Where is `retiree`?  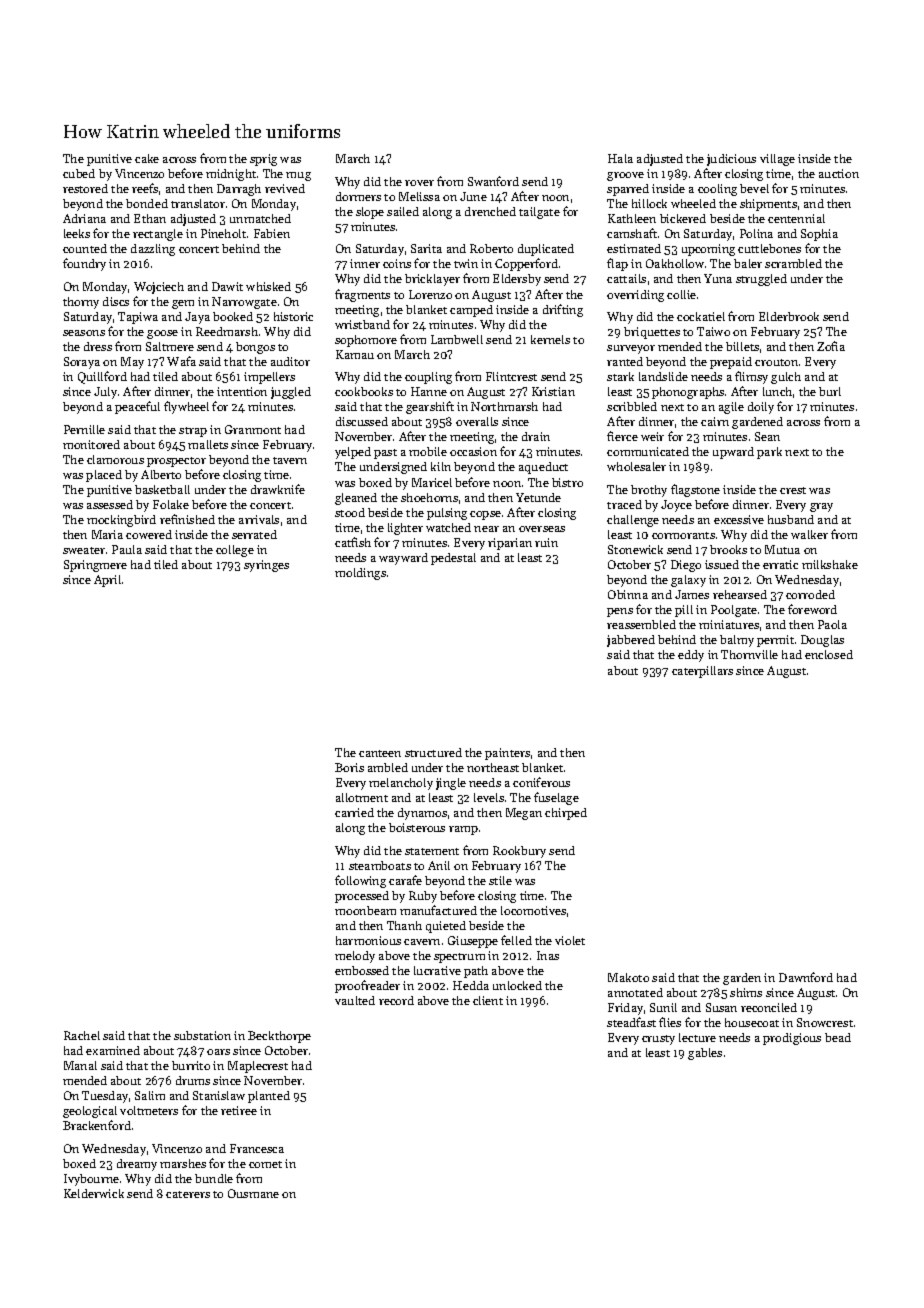
retiree is located at coordinates (239, 1110).
